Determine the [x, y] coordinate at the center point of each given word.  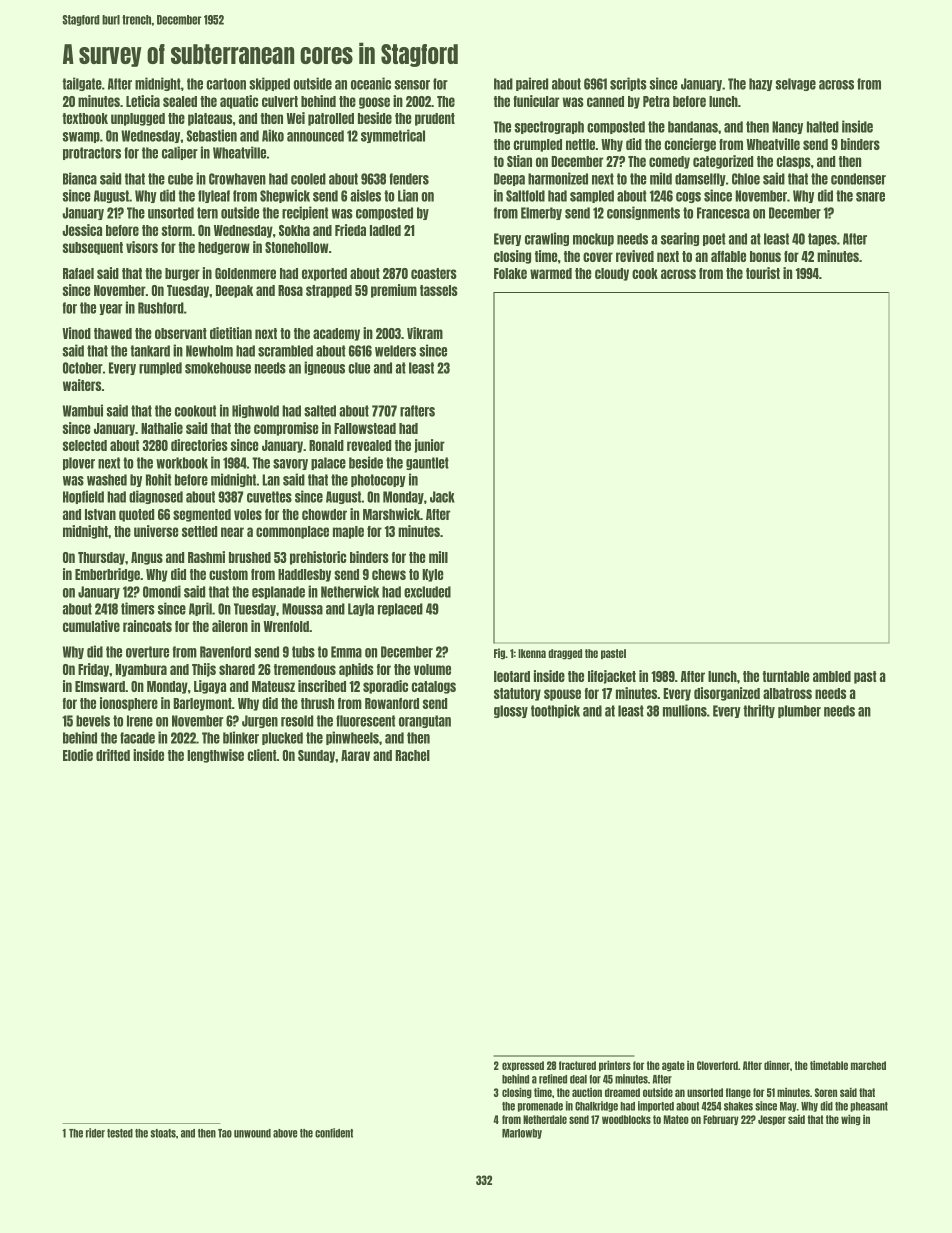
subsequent [93, 248]
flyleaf [214, 196]
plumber [799, 711]
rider [95, 1133]
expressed [523, 1066]
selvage [796, 84]
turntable [786, 676]
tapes [822, 239]
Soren [826, 1092]
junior [429, 446]
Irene [140, 721]
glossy [511, 711]
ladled [385, 230]
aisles [365, 195]
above [285, 1133]
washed [107, 480]
